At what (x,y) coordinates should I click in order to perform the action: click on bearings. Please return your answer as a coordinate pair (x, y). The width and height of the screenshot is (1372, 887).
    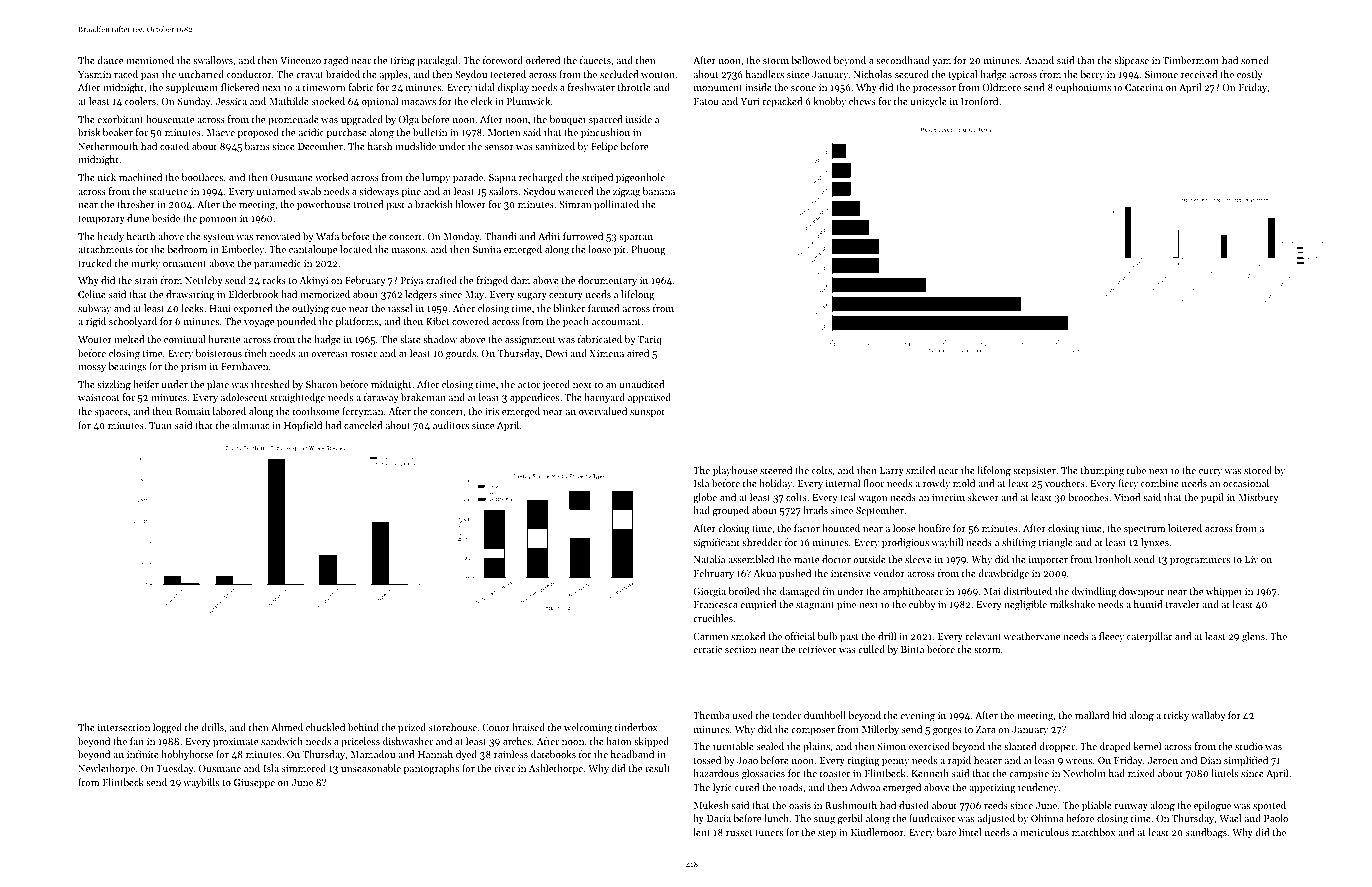
    Looking at the image, I should click on (127, 367).
